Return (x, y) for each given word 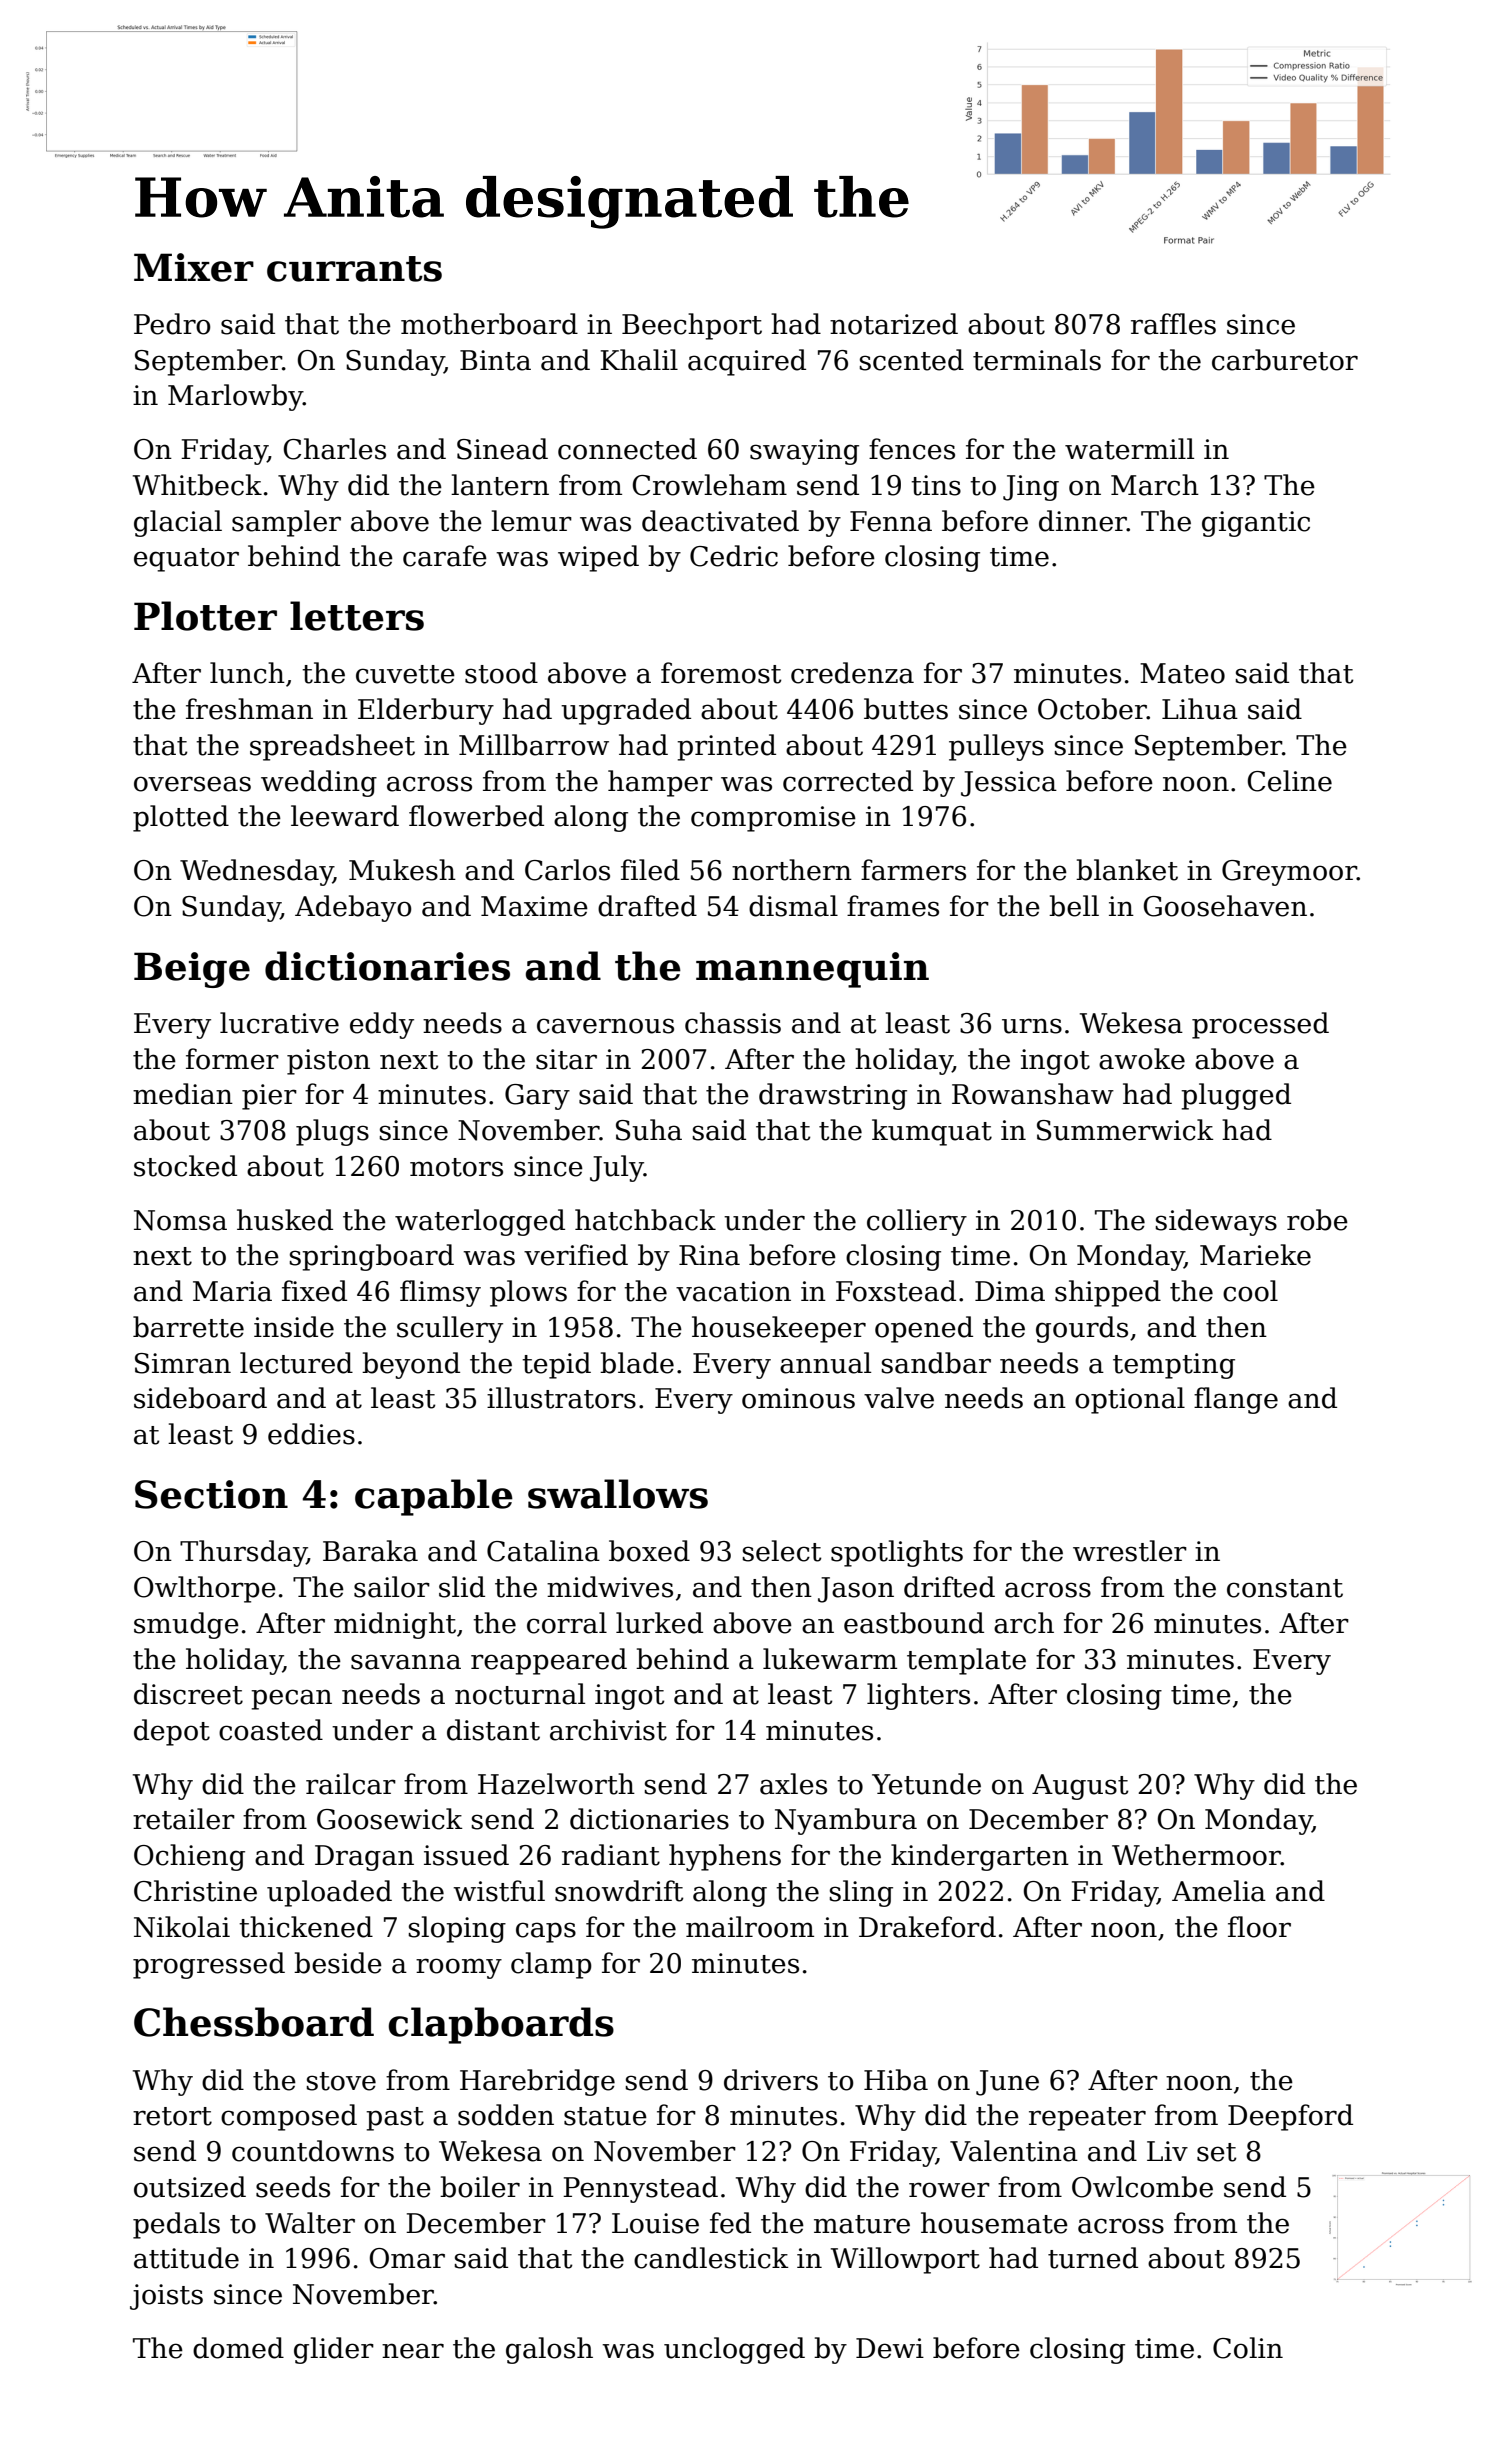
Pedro (172, 324)
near (413, 2351)
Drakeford (927, 1927)
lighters (918, 1696)
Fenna (891, 521)
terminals (1037, 360)
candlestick (711, 2258)
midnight (395, 1625)
